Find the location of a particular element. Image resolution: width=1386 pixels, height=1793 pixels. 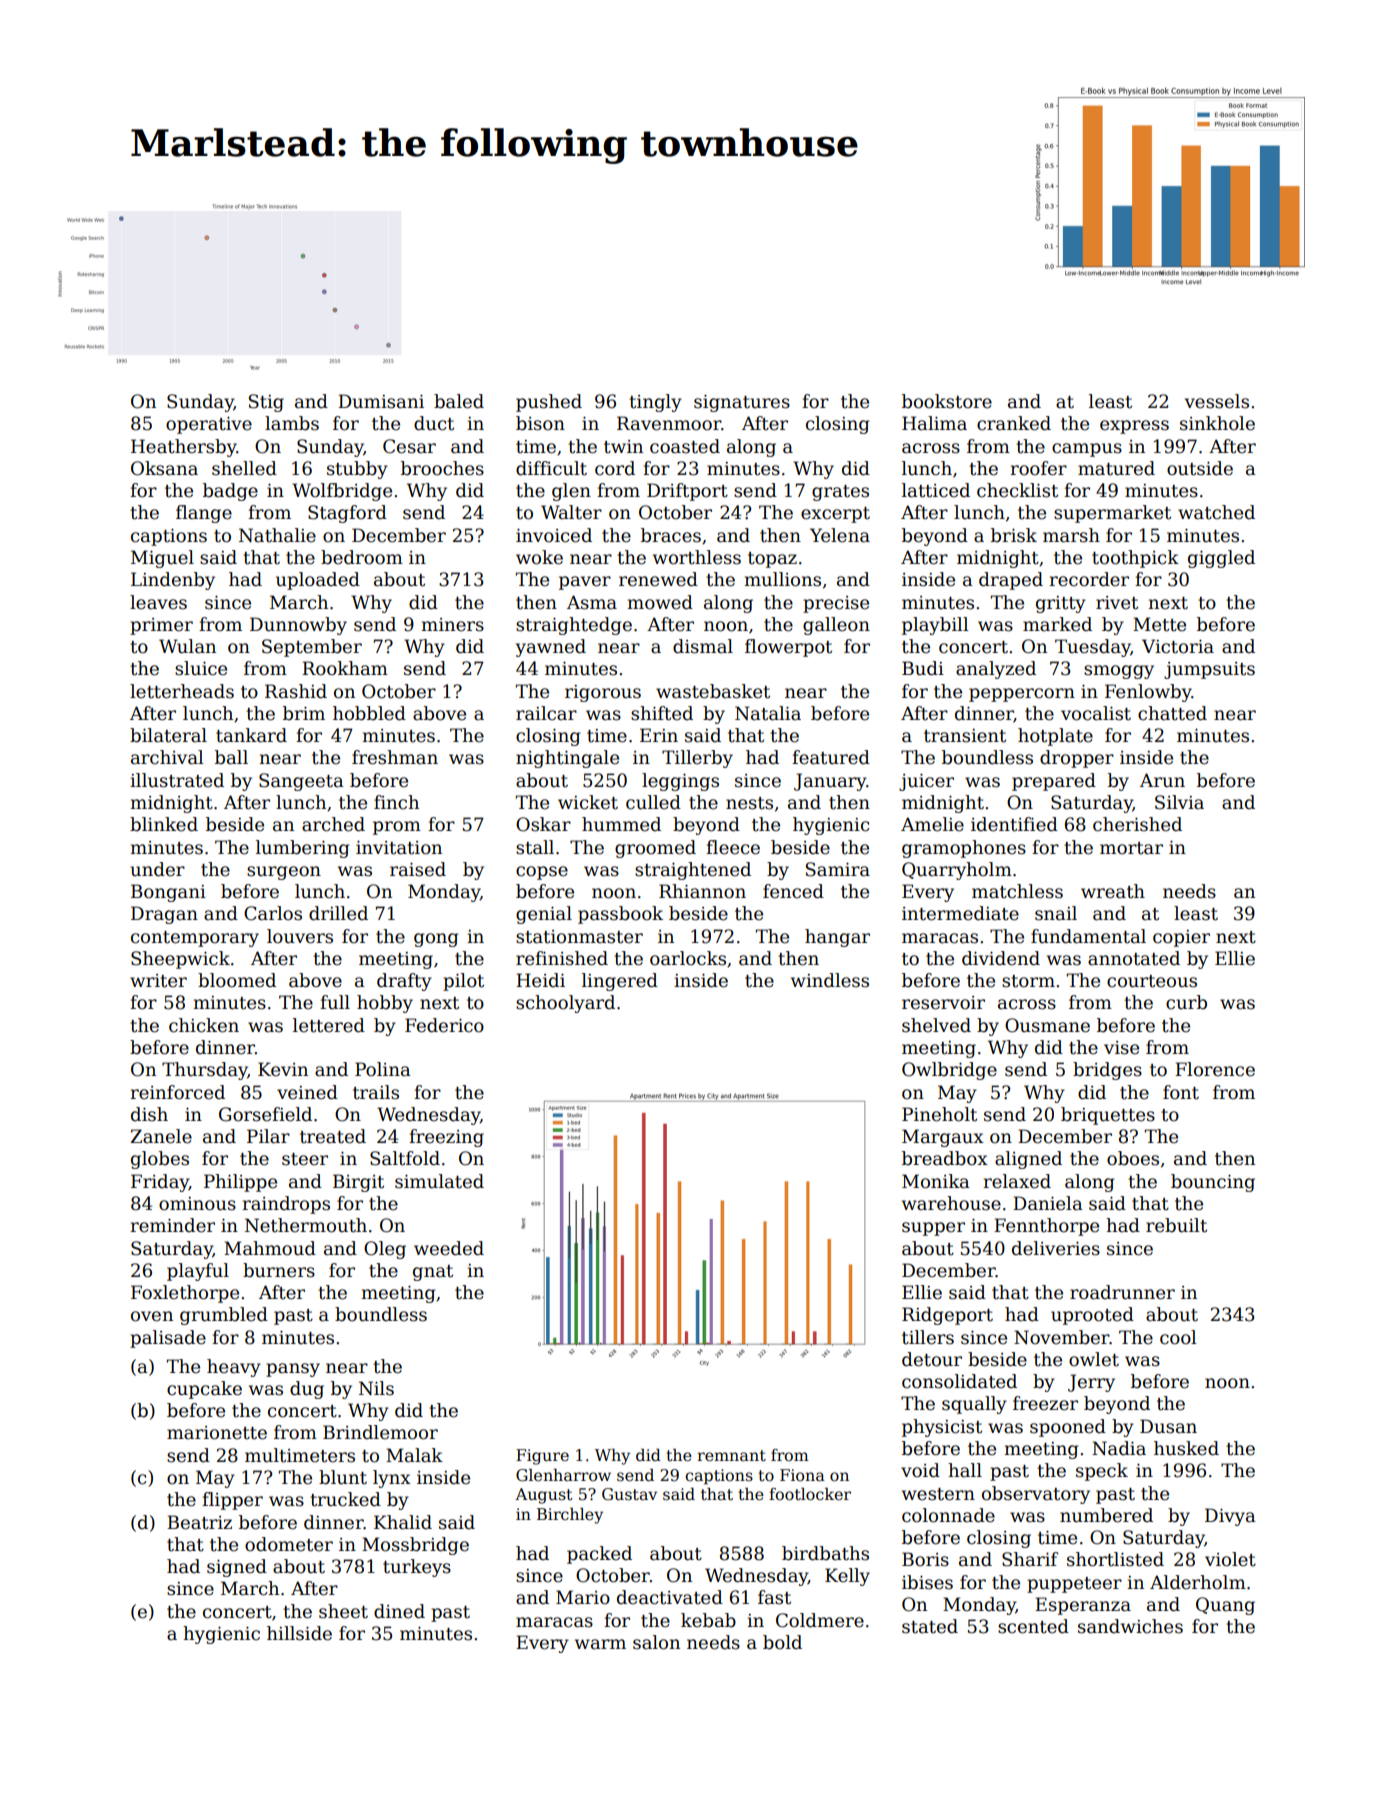

Zanele is located at coordinates (161, 1136).
